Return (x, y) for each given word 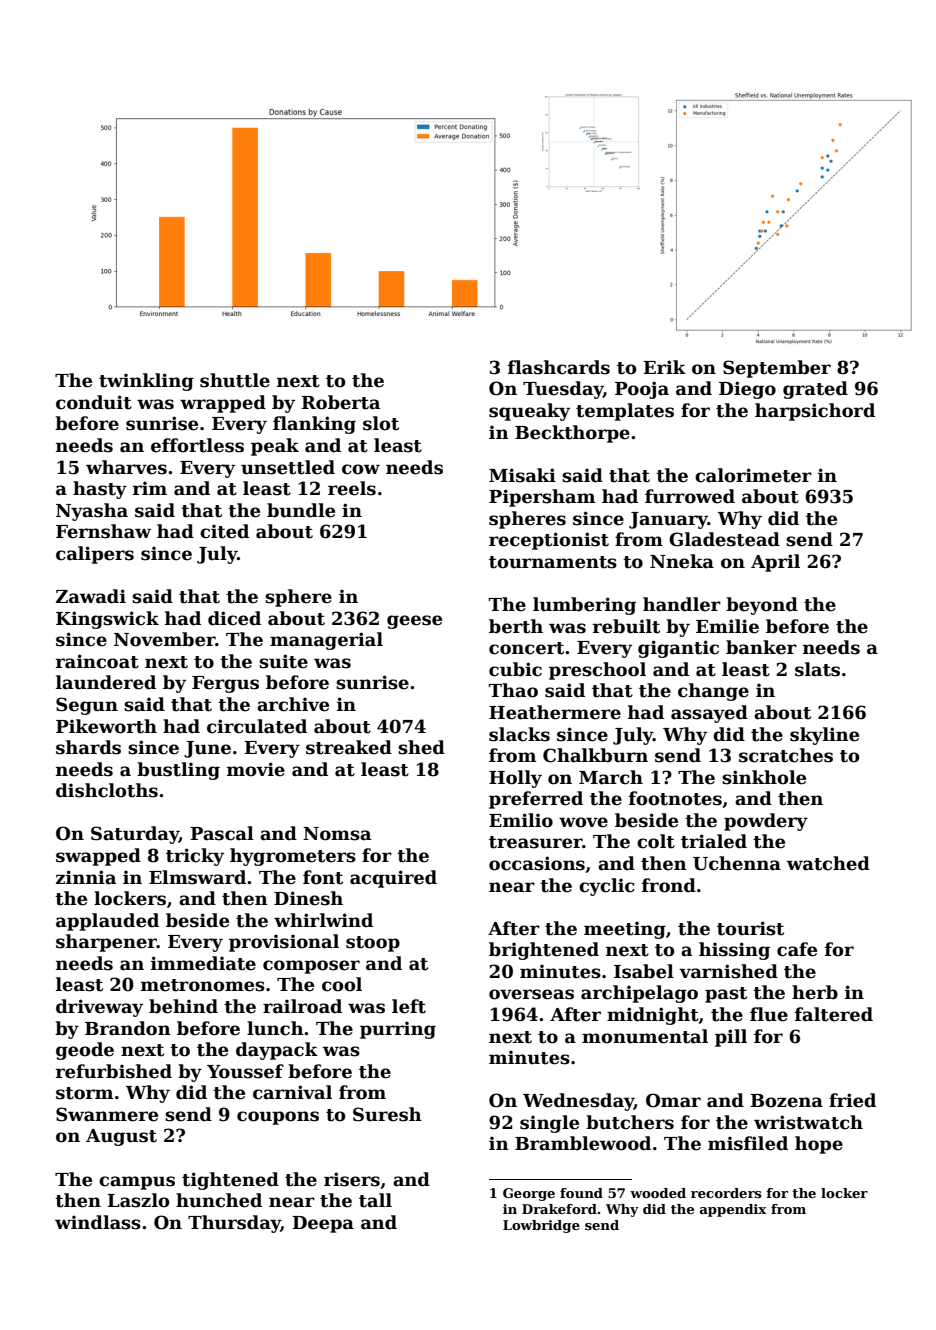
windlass (98, 1222)
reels (352, 488)
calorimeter (753, 475)
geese (414, 622)
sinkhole (764, 777)
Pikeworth (106, 726)
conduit (94, 402)
